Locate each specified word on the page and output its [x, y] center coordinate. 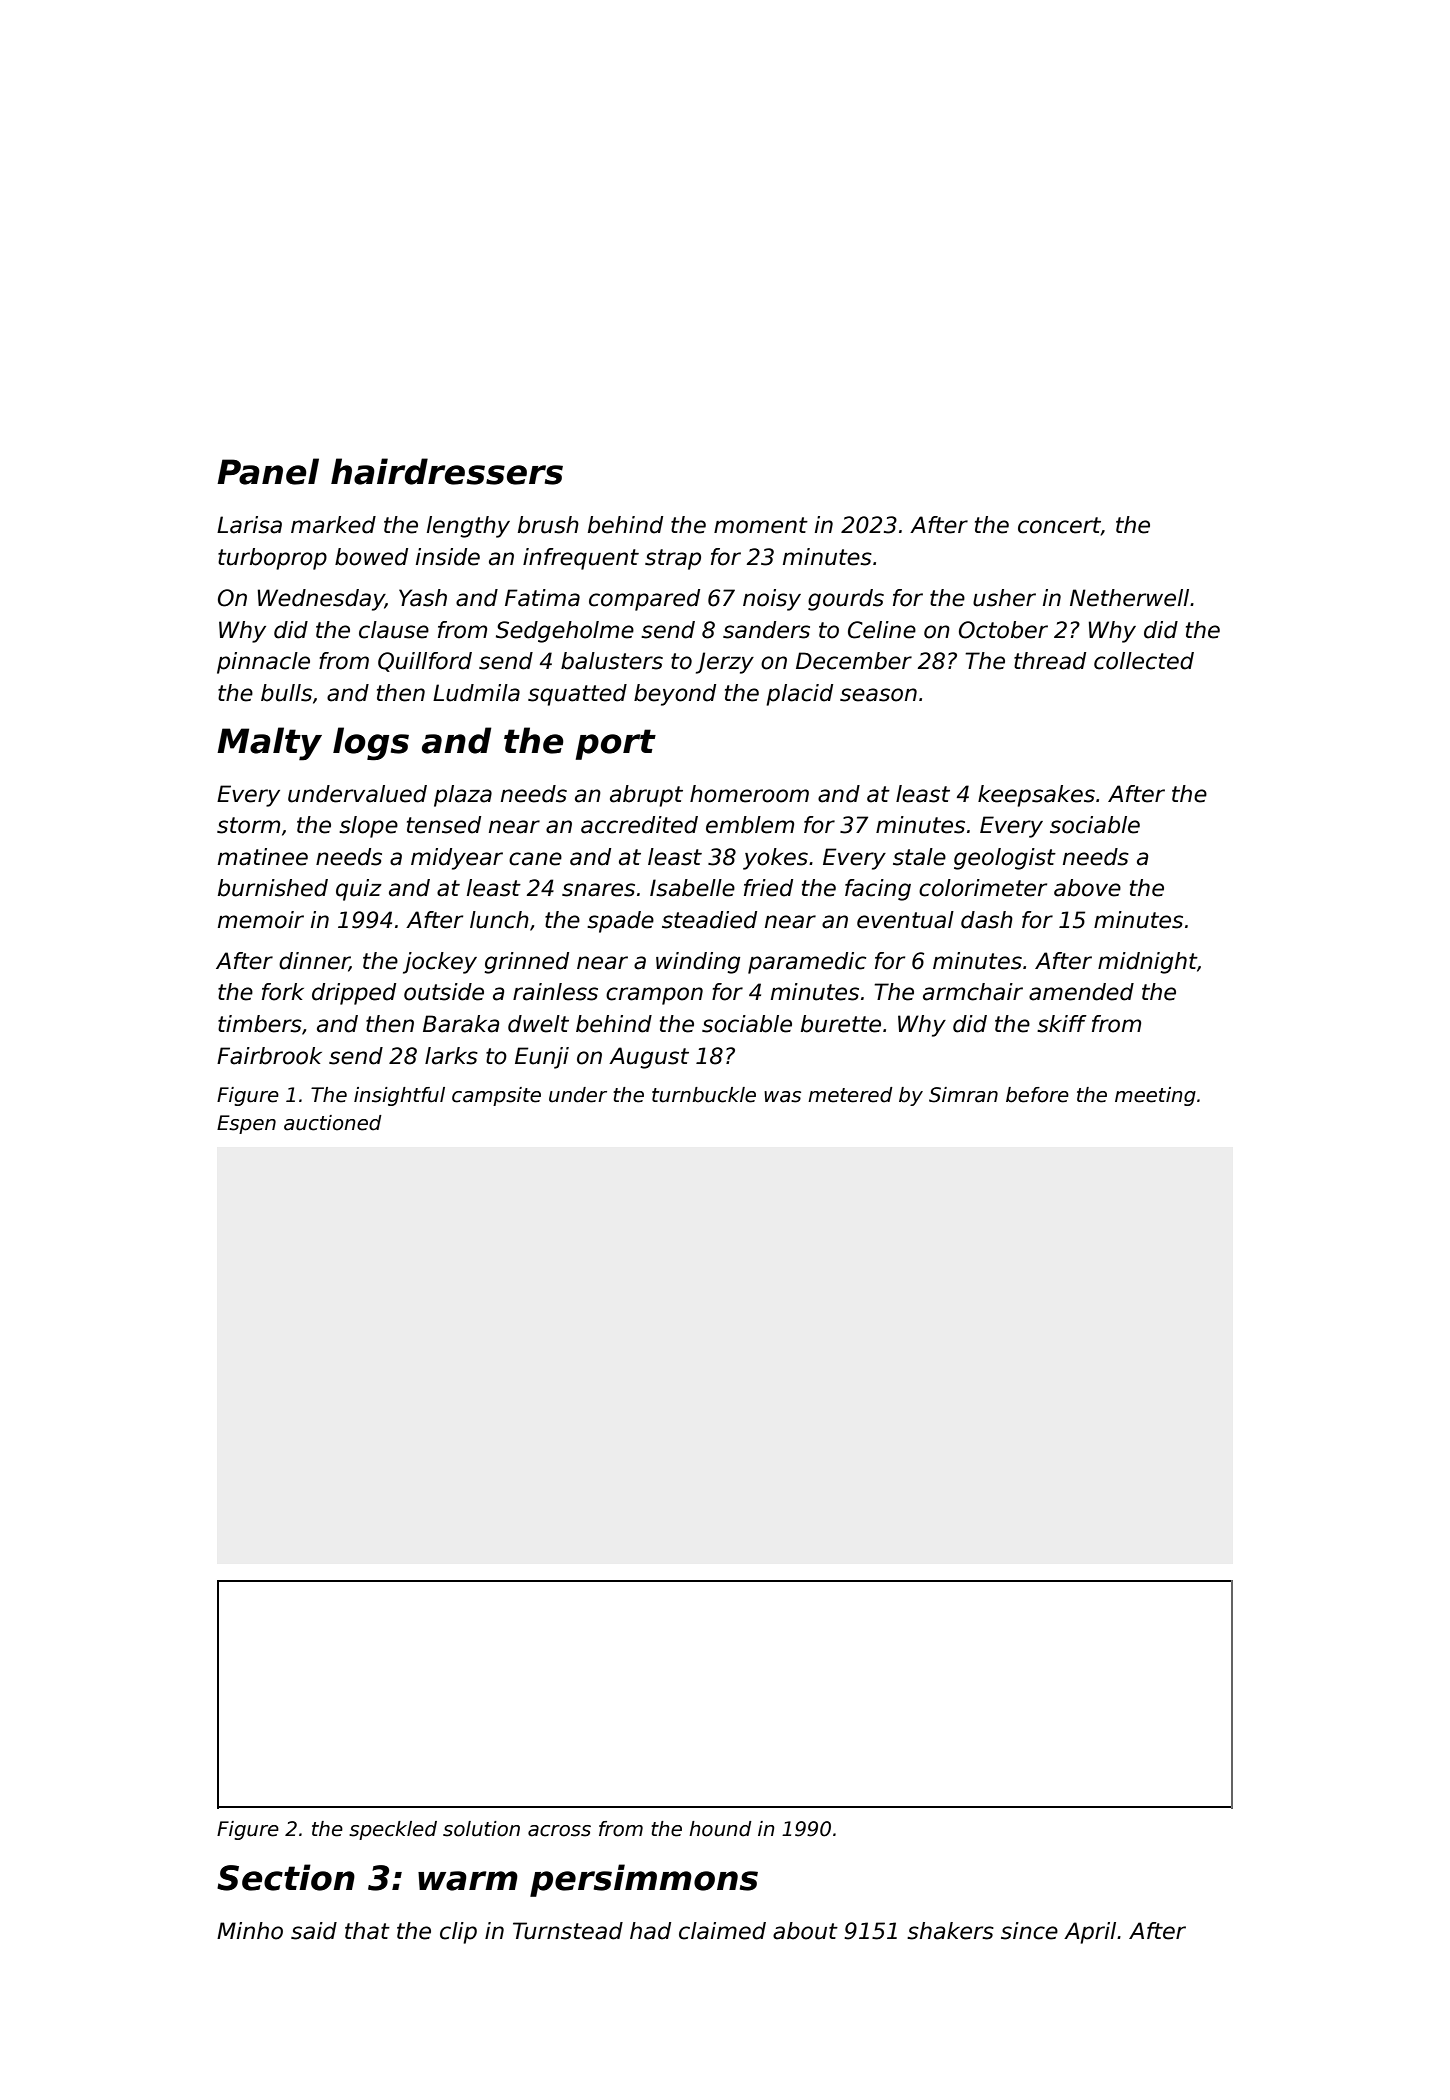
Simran [963, 1095]
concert [1059, 526]
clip [458, 1933]
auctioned [333, 1123]
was [782, 1097]
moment [761, 525]
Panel [268, 471]
